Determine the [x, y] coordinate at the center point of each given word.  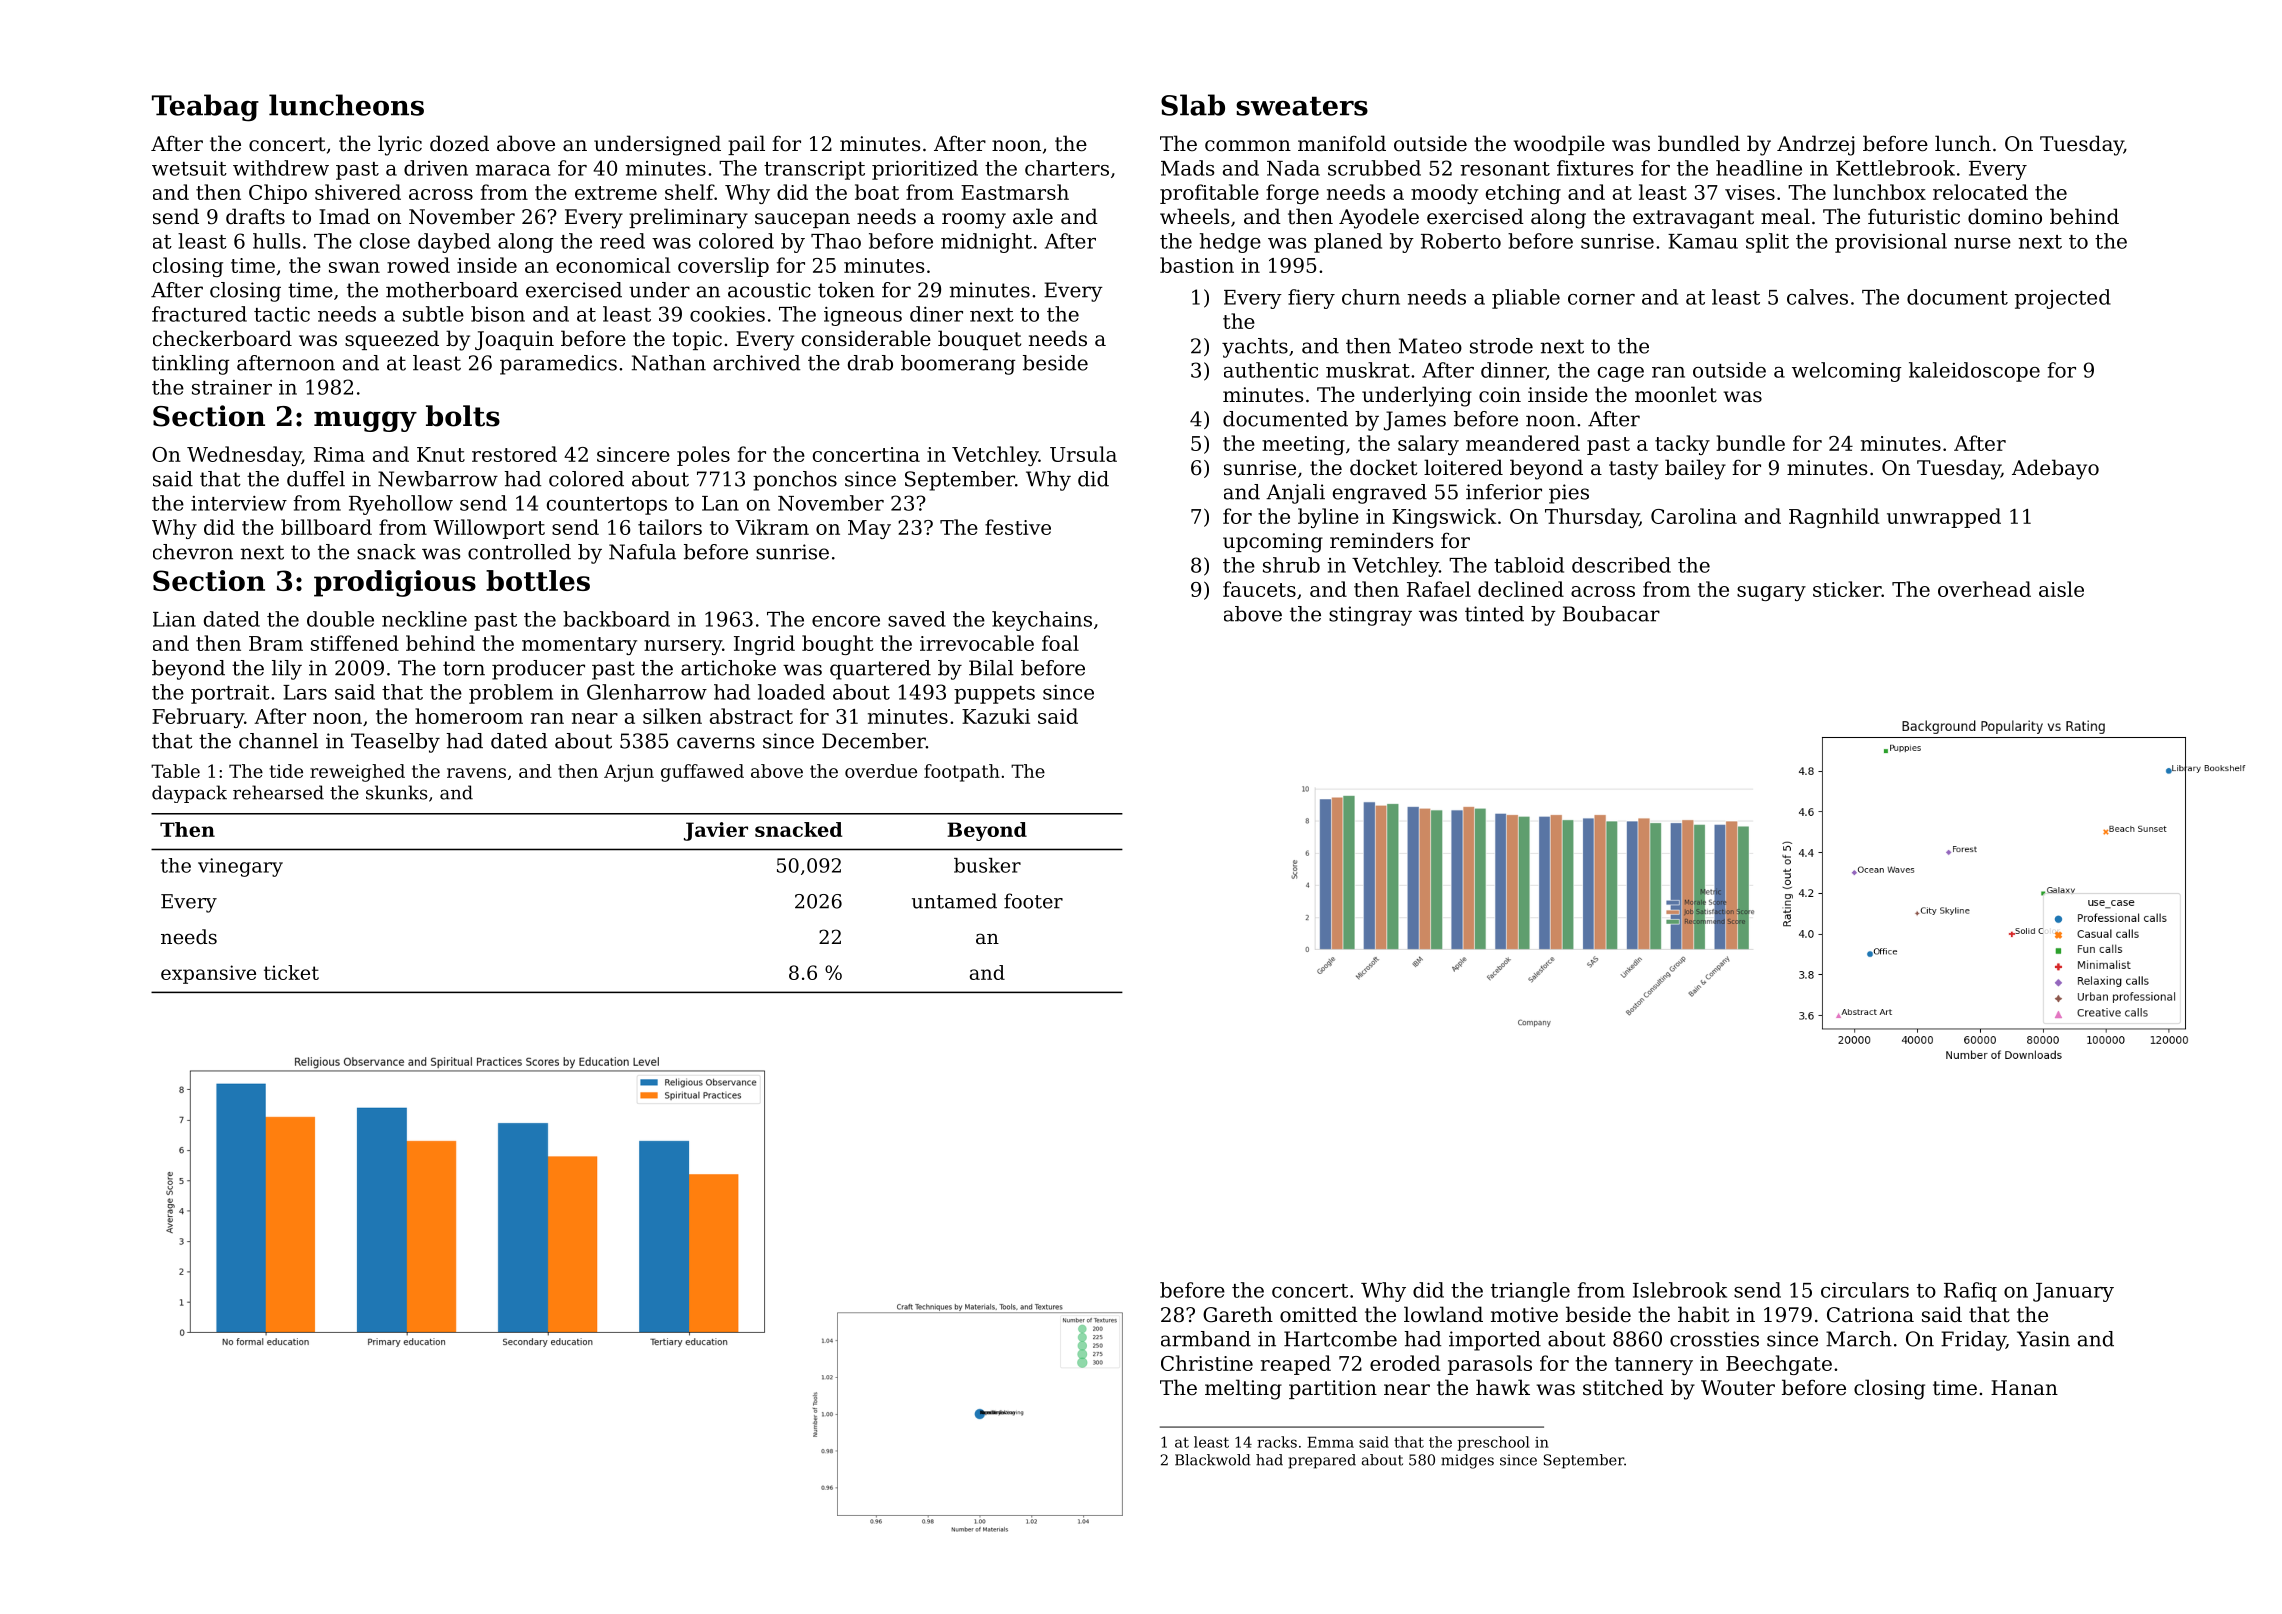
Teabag [205, 108]
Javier [716, 831]
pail [746, 145]
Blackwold [1212, 1460]
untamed [954, 901]
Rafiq [1970, 1292]
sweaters [1302, 106]
